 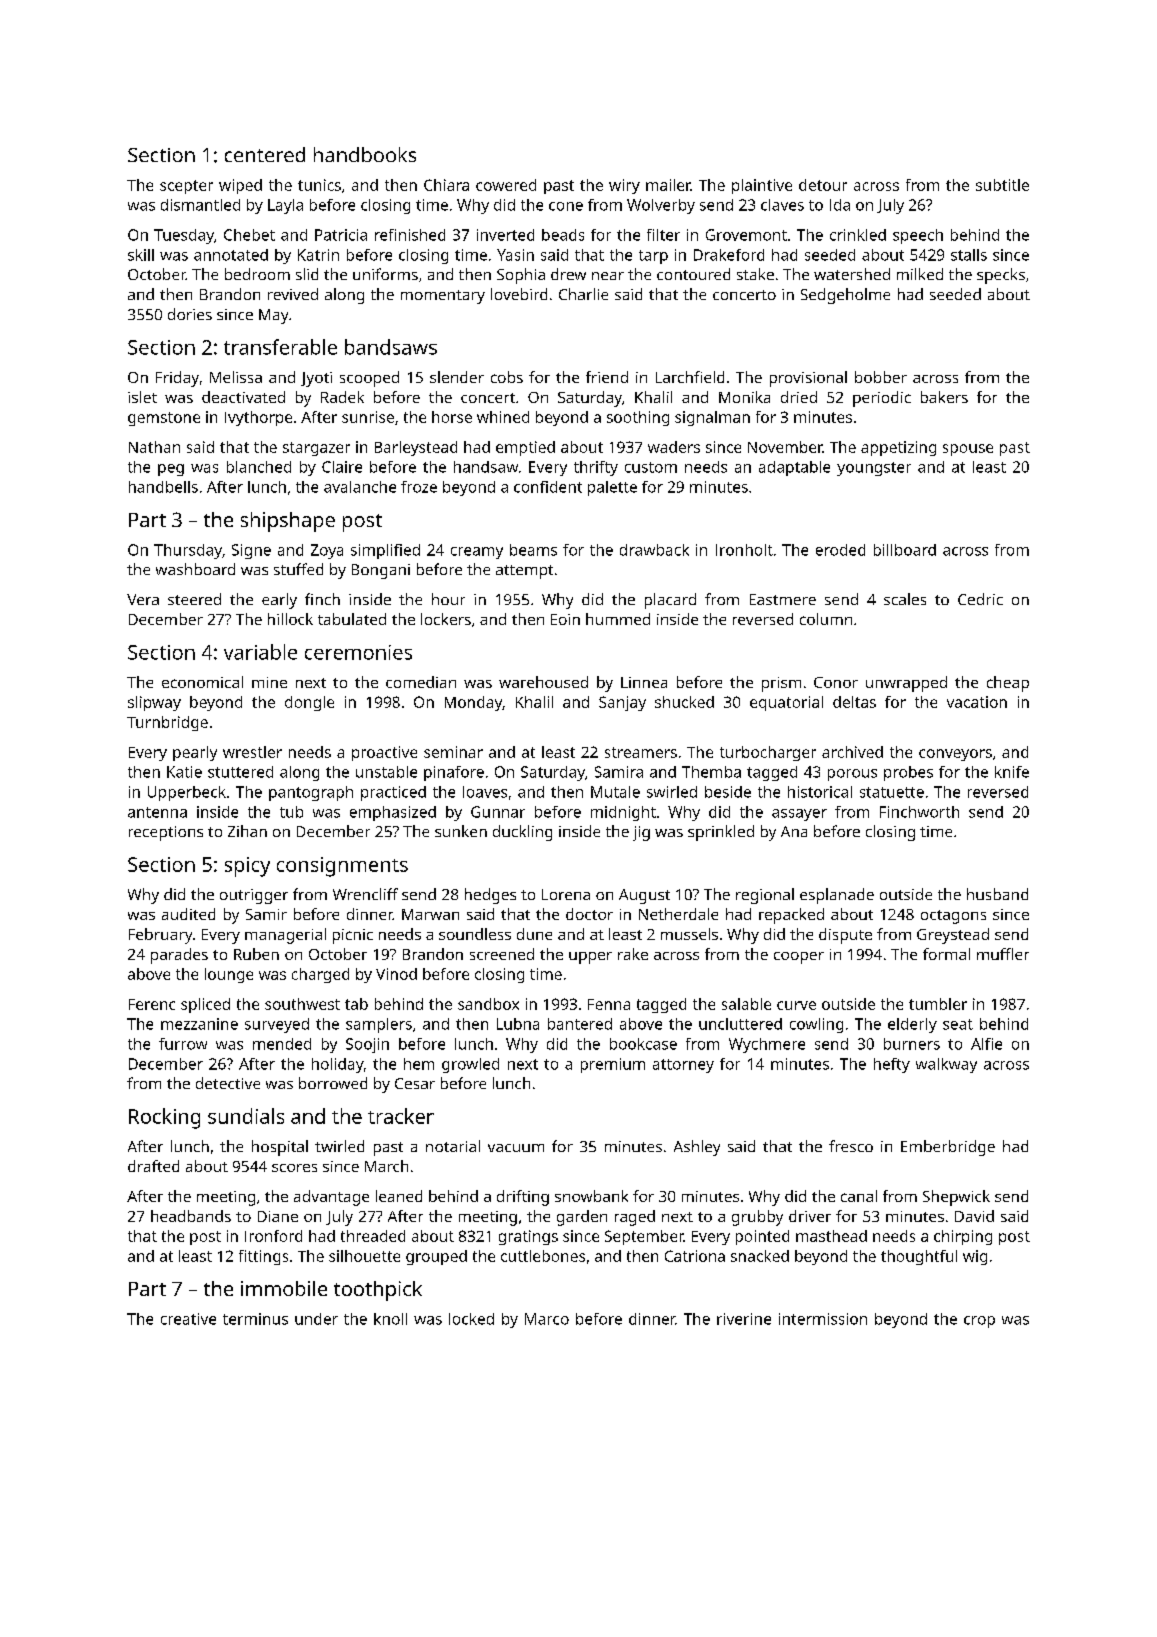 What do you see at coordinates (184, 772) in the document?
I see `Katie` at bounding box center [184, 772].
